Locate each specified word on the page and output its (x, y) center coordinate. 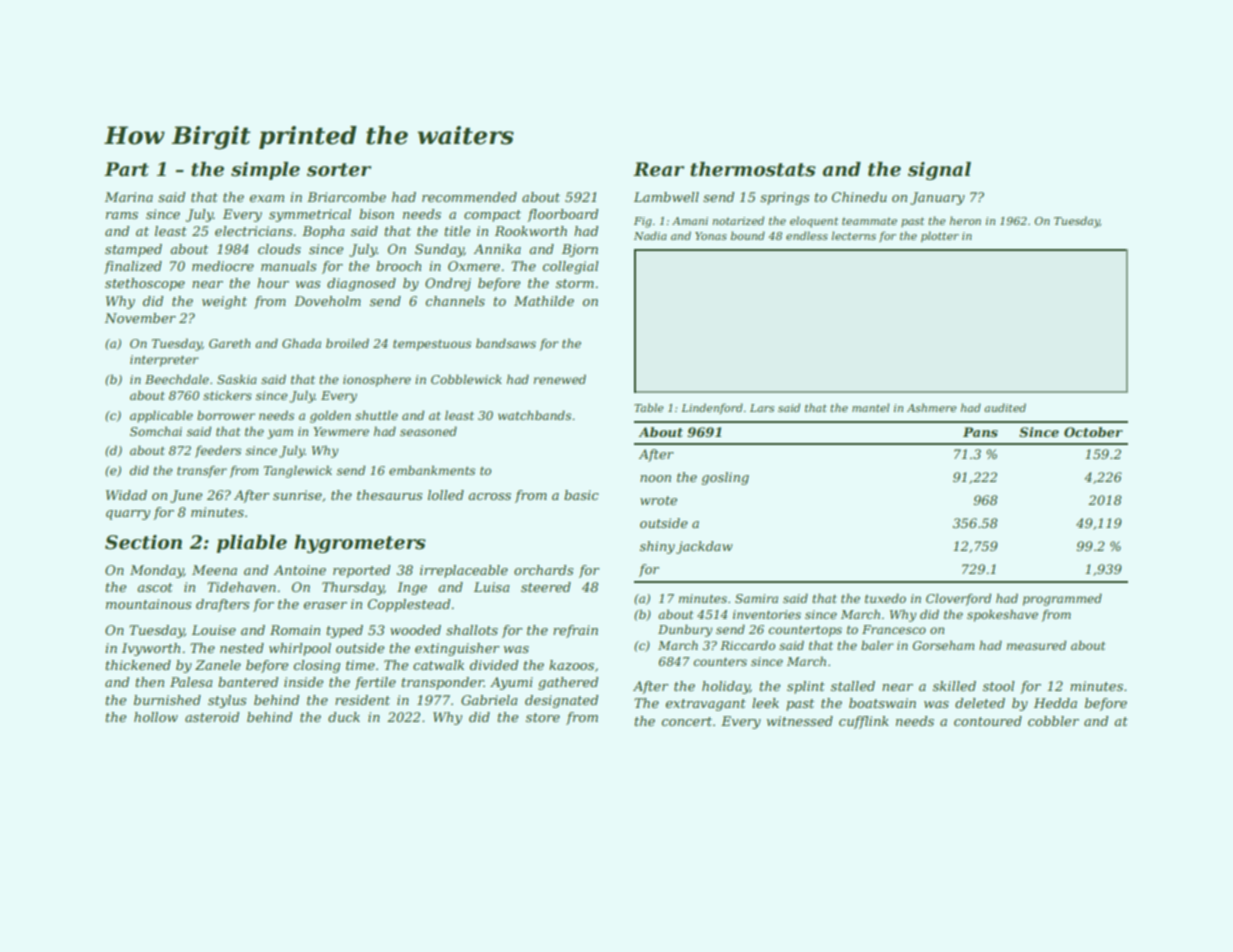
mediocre (223, 266)
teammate (869, 221)
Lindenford (712, 408)
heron (965, 220)
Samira (756, 598)
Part (126, 169)
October (1093, 432)
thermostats (753, 169)
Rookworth (531, 231)
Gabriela (489, 700)
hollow (156, 717)
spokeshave (1002, 615)
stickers (227, 395)
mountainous (148, 604)
